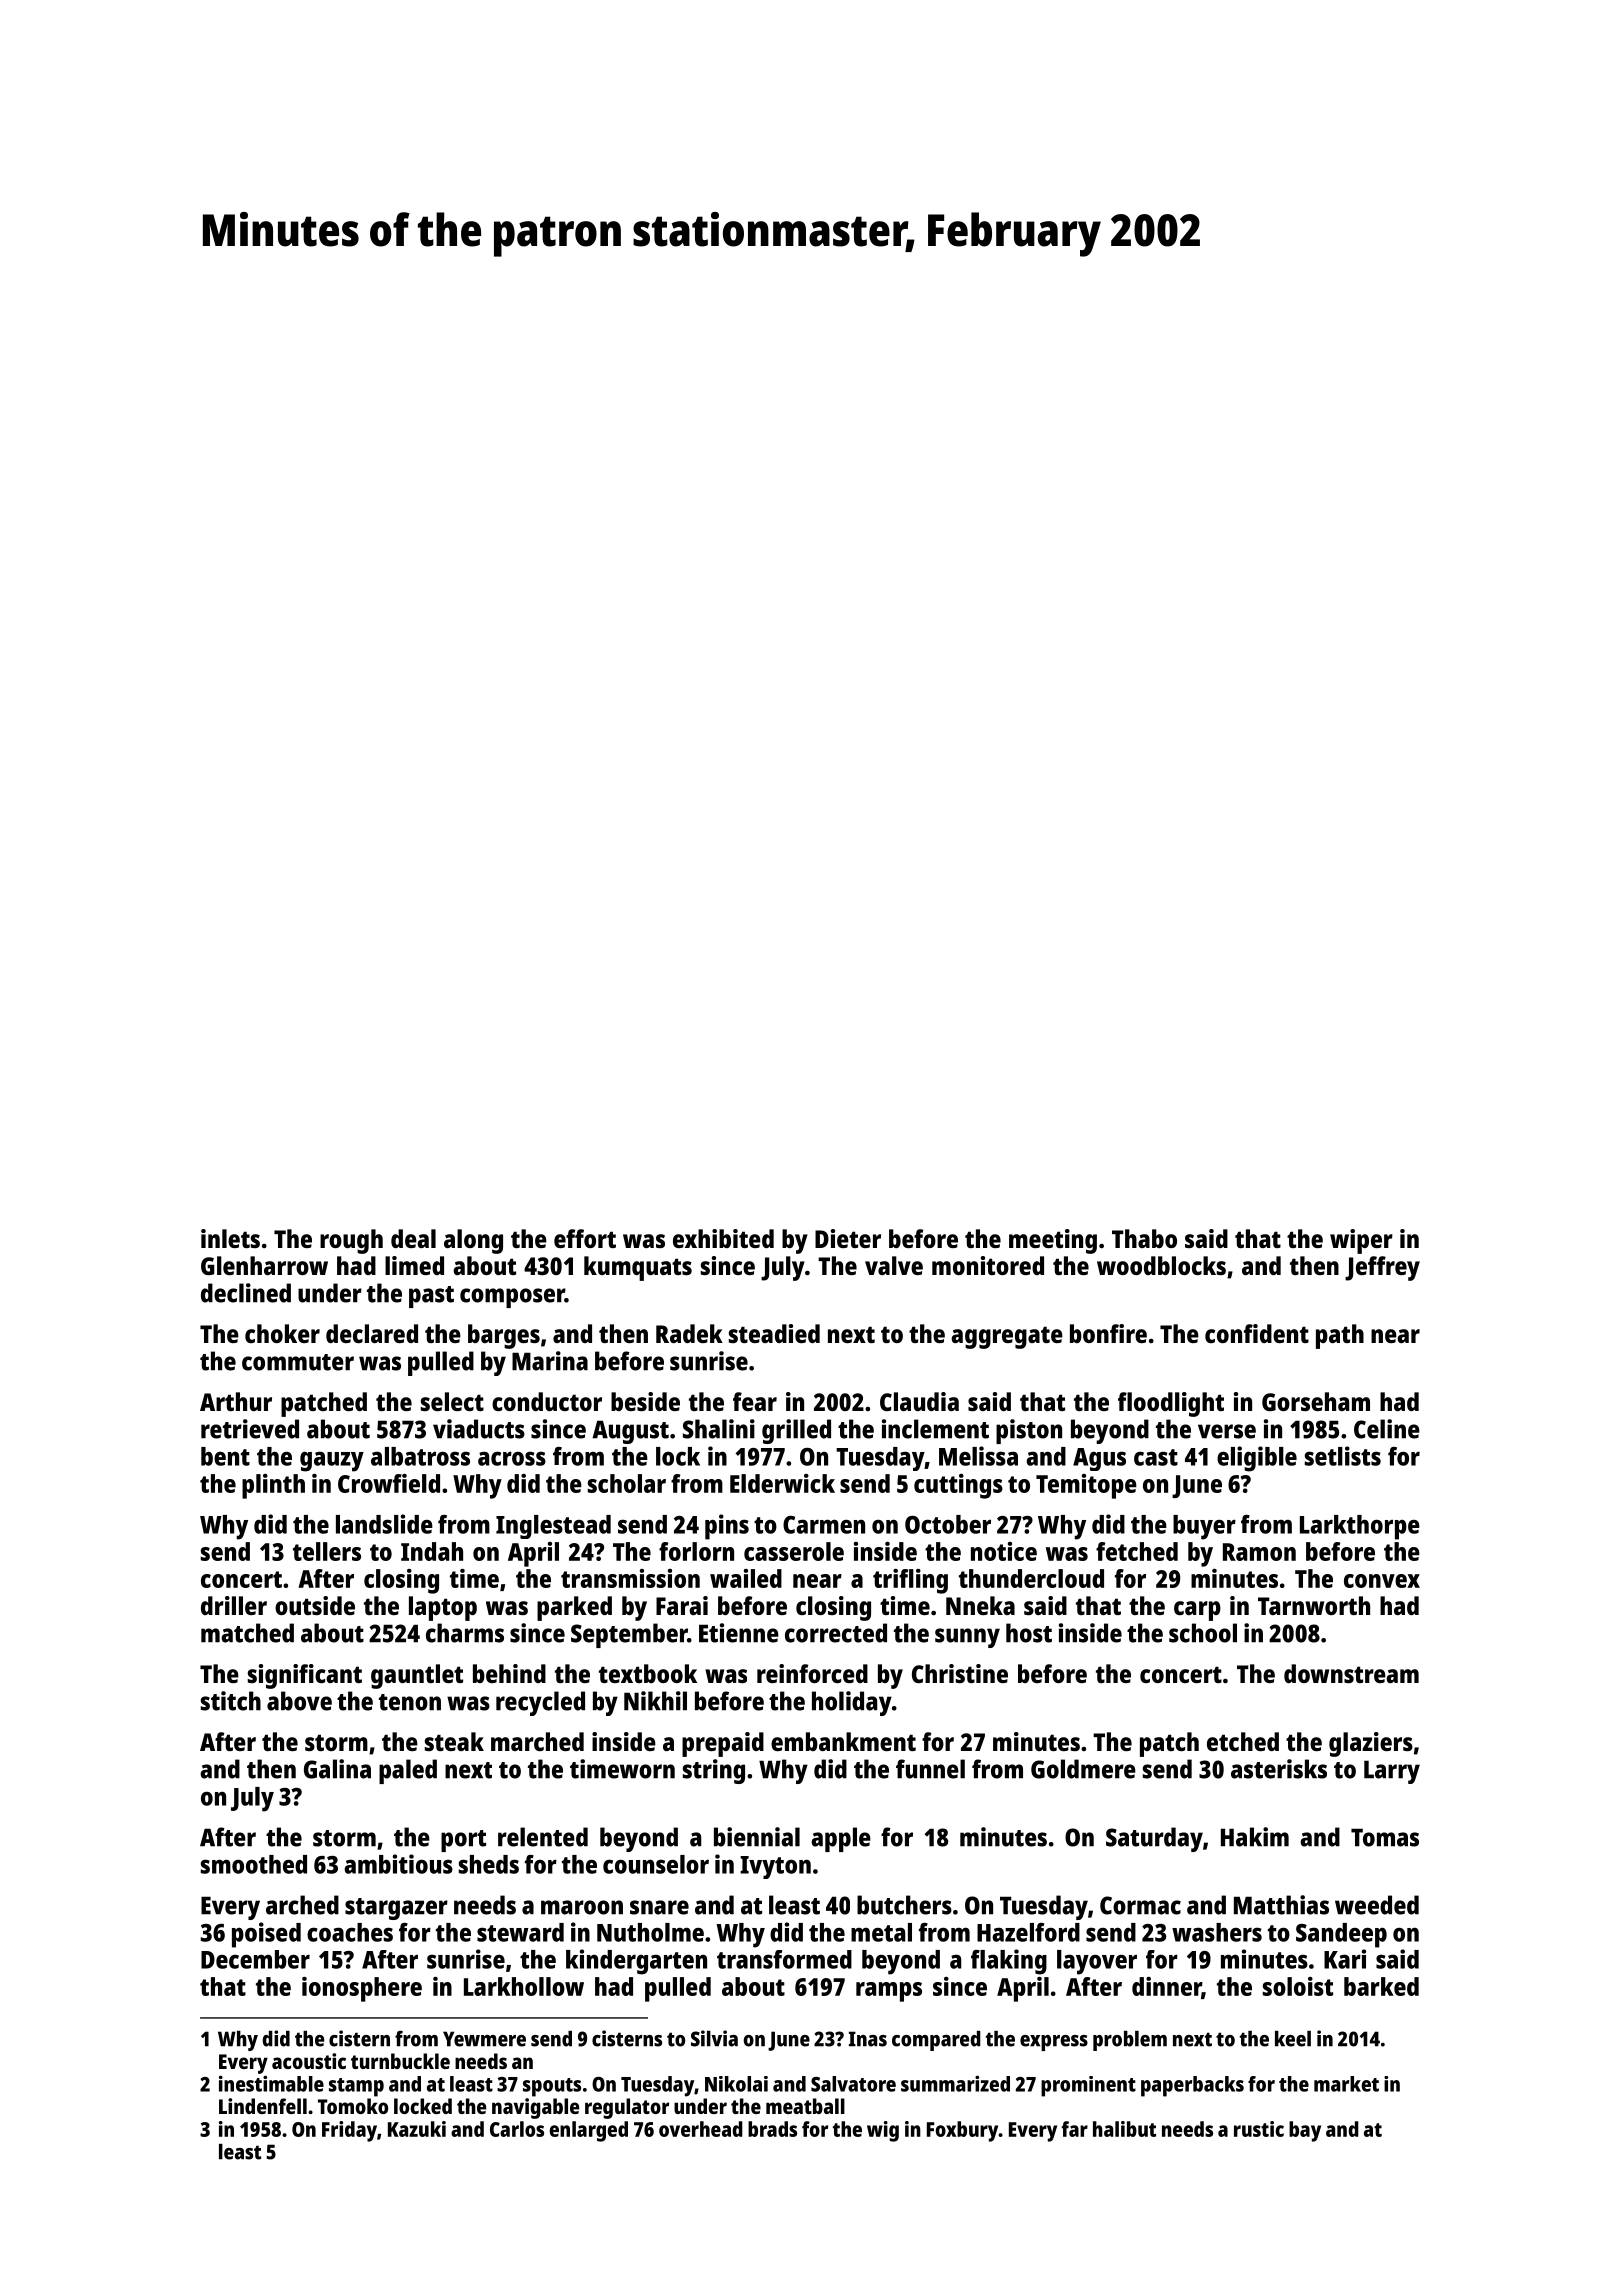 The width and height of the screenshot is (1620, 2292). I want to click on port, so click(463, 1841).
